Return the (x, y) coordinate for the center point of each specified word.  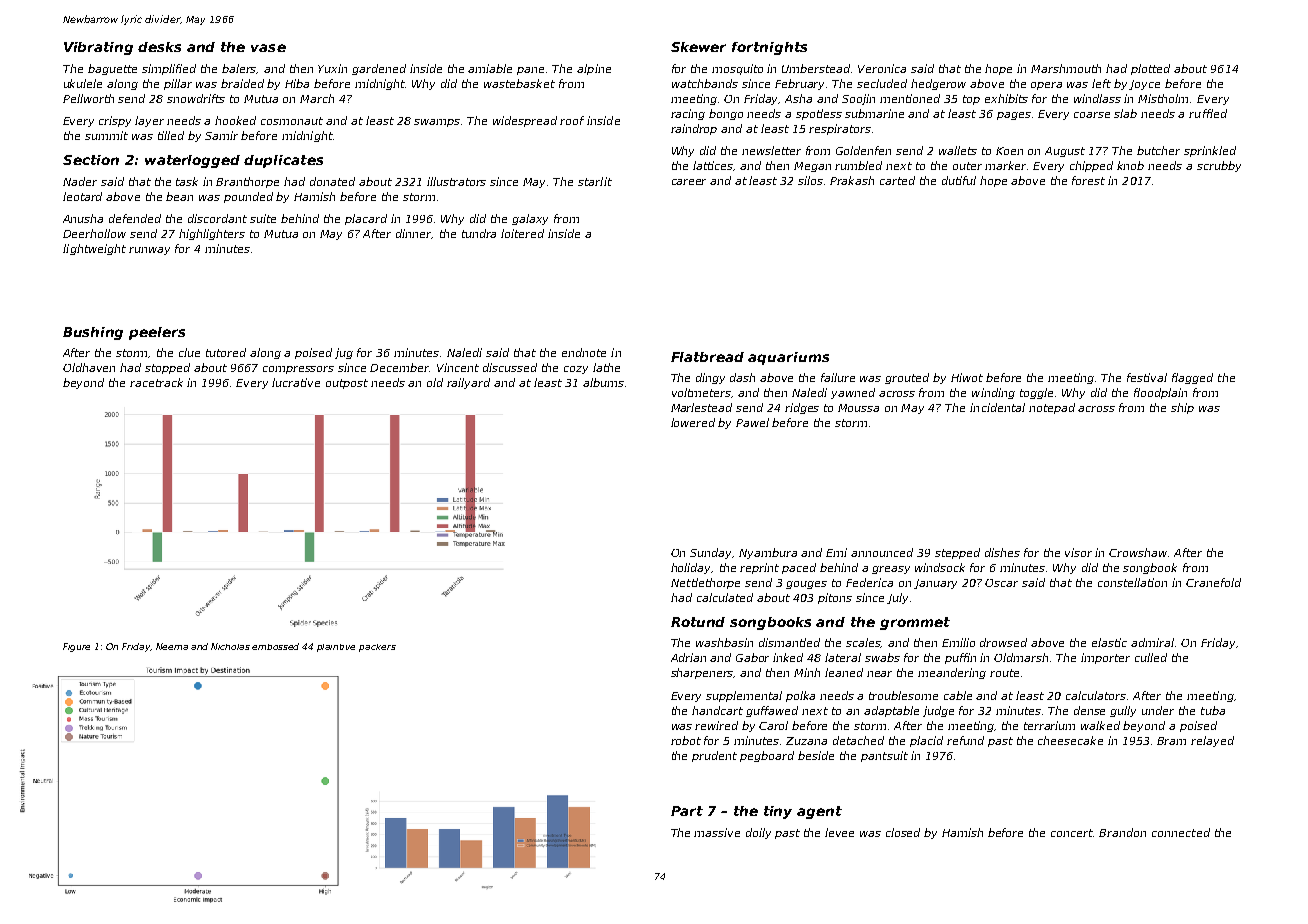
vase (268, 48)
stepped (957, 553)
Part (687, 811)
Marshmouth (1066, 68)
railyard (468, 383)
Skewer (698, 47)
